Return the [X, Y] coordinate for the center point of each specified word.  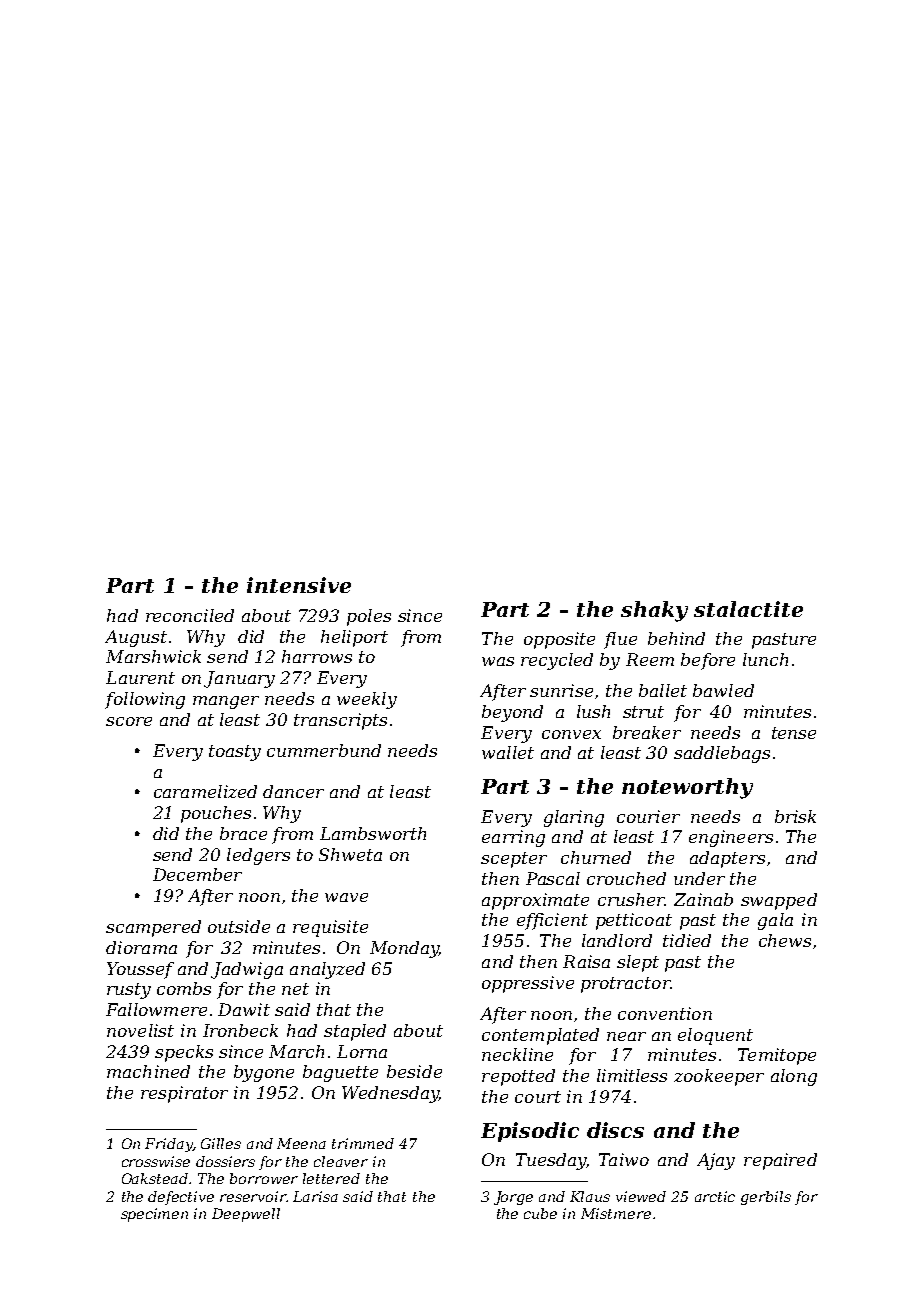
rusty [129, 991]
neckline [517, 1054]
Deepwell [246, 1215]
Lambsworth [373, 833]
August [136, 638]
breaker [647, 732]
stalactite [748, 609]
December [197, 874]
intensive [299, 585]
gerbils [766, 1198]
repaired [780, 1161]
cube [540, 1213]
